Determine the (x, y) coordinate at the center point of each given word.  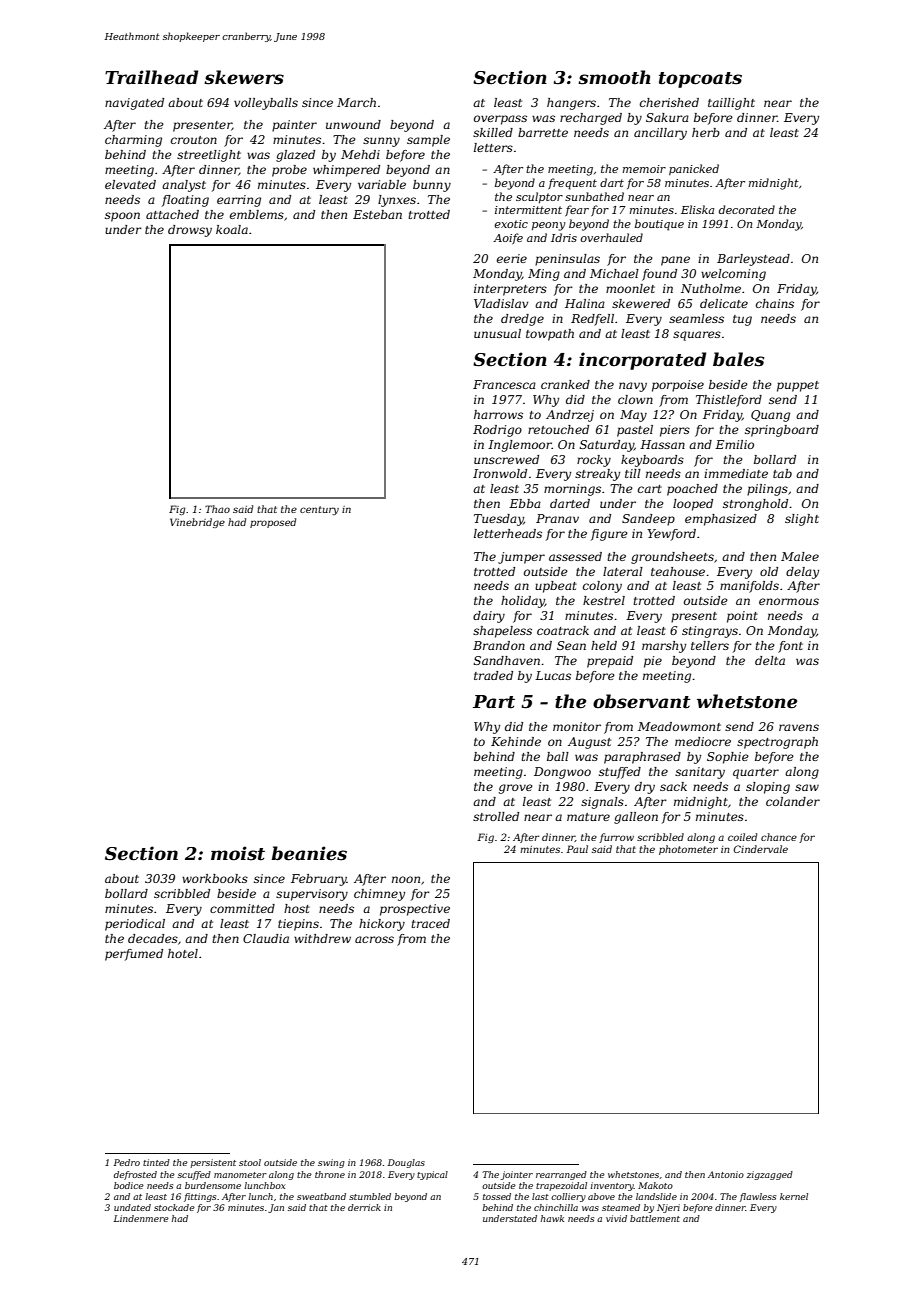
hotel (183, 953)
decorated (747, 209)
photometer (688, 850)
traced (430, 923)
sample (428, 141)
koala (232, 229)
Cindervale (760, 849)
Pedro (127, 1162)
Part (494, 702)
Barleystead (753, 260)
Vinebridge (197, 523)
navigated (134, 104)
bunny (432, 186)
